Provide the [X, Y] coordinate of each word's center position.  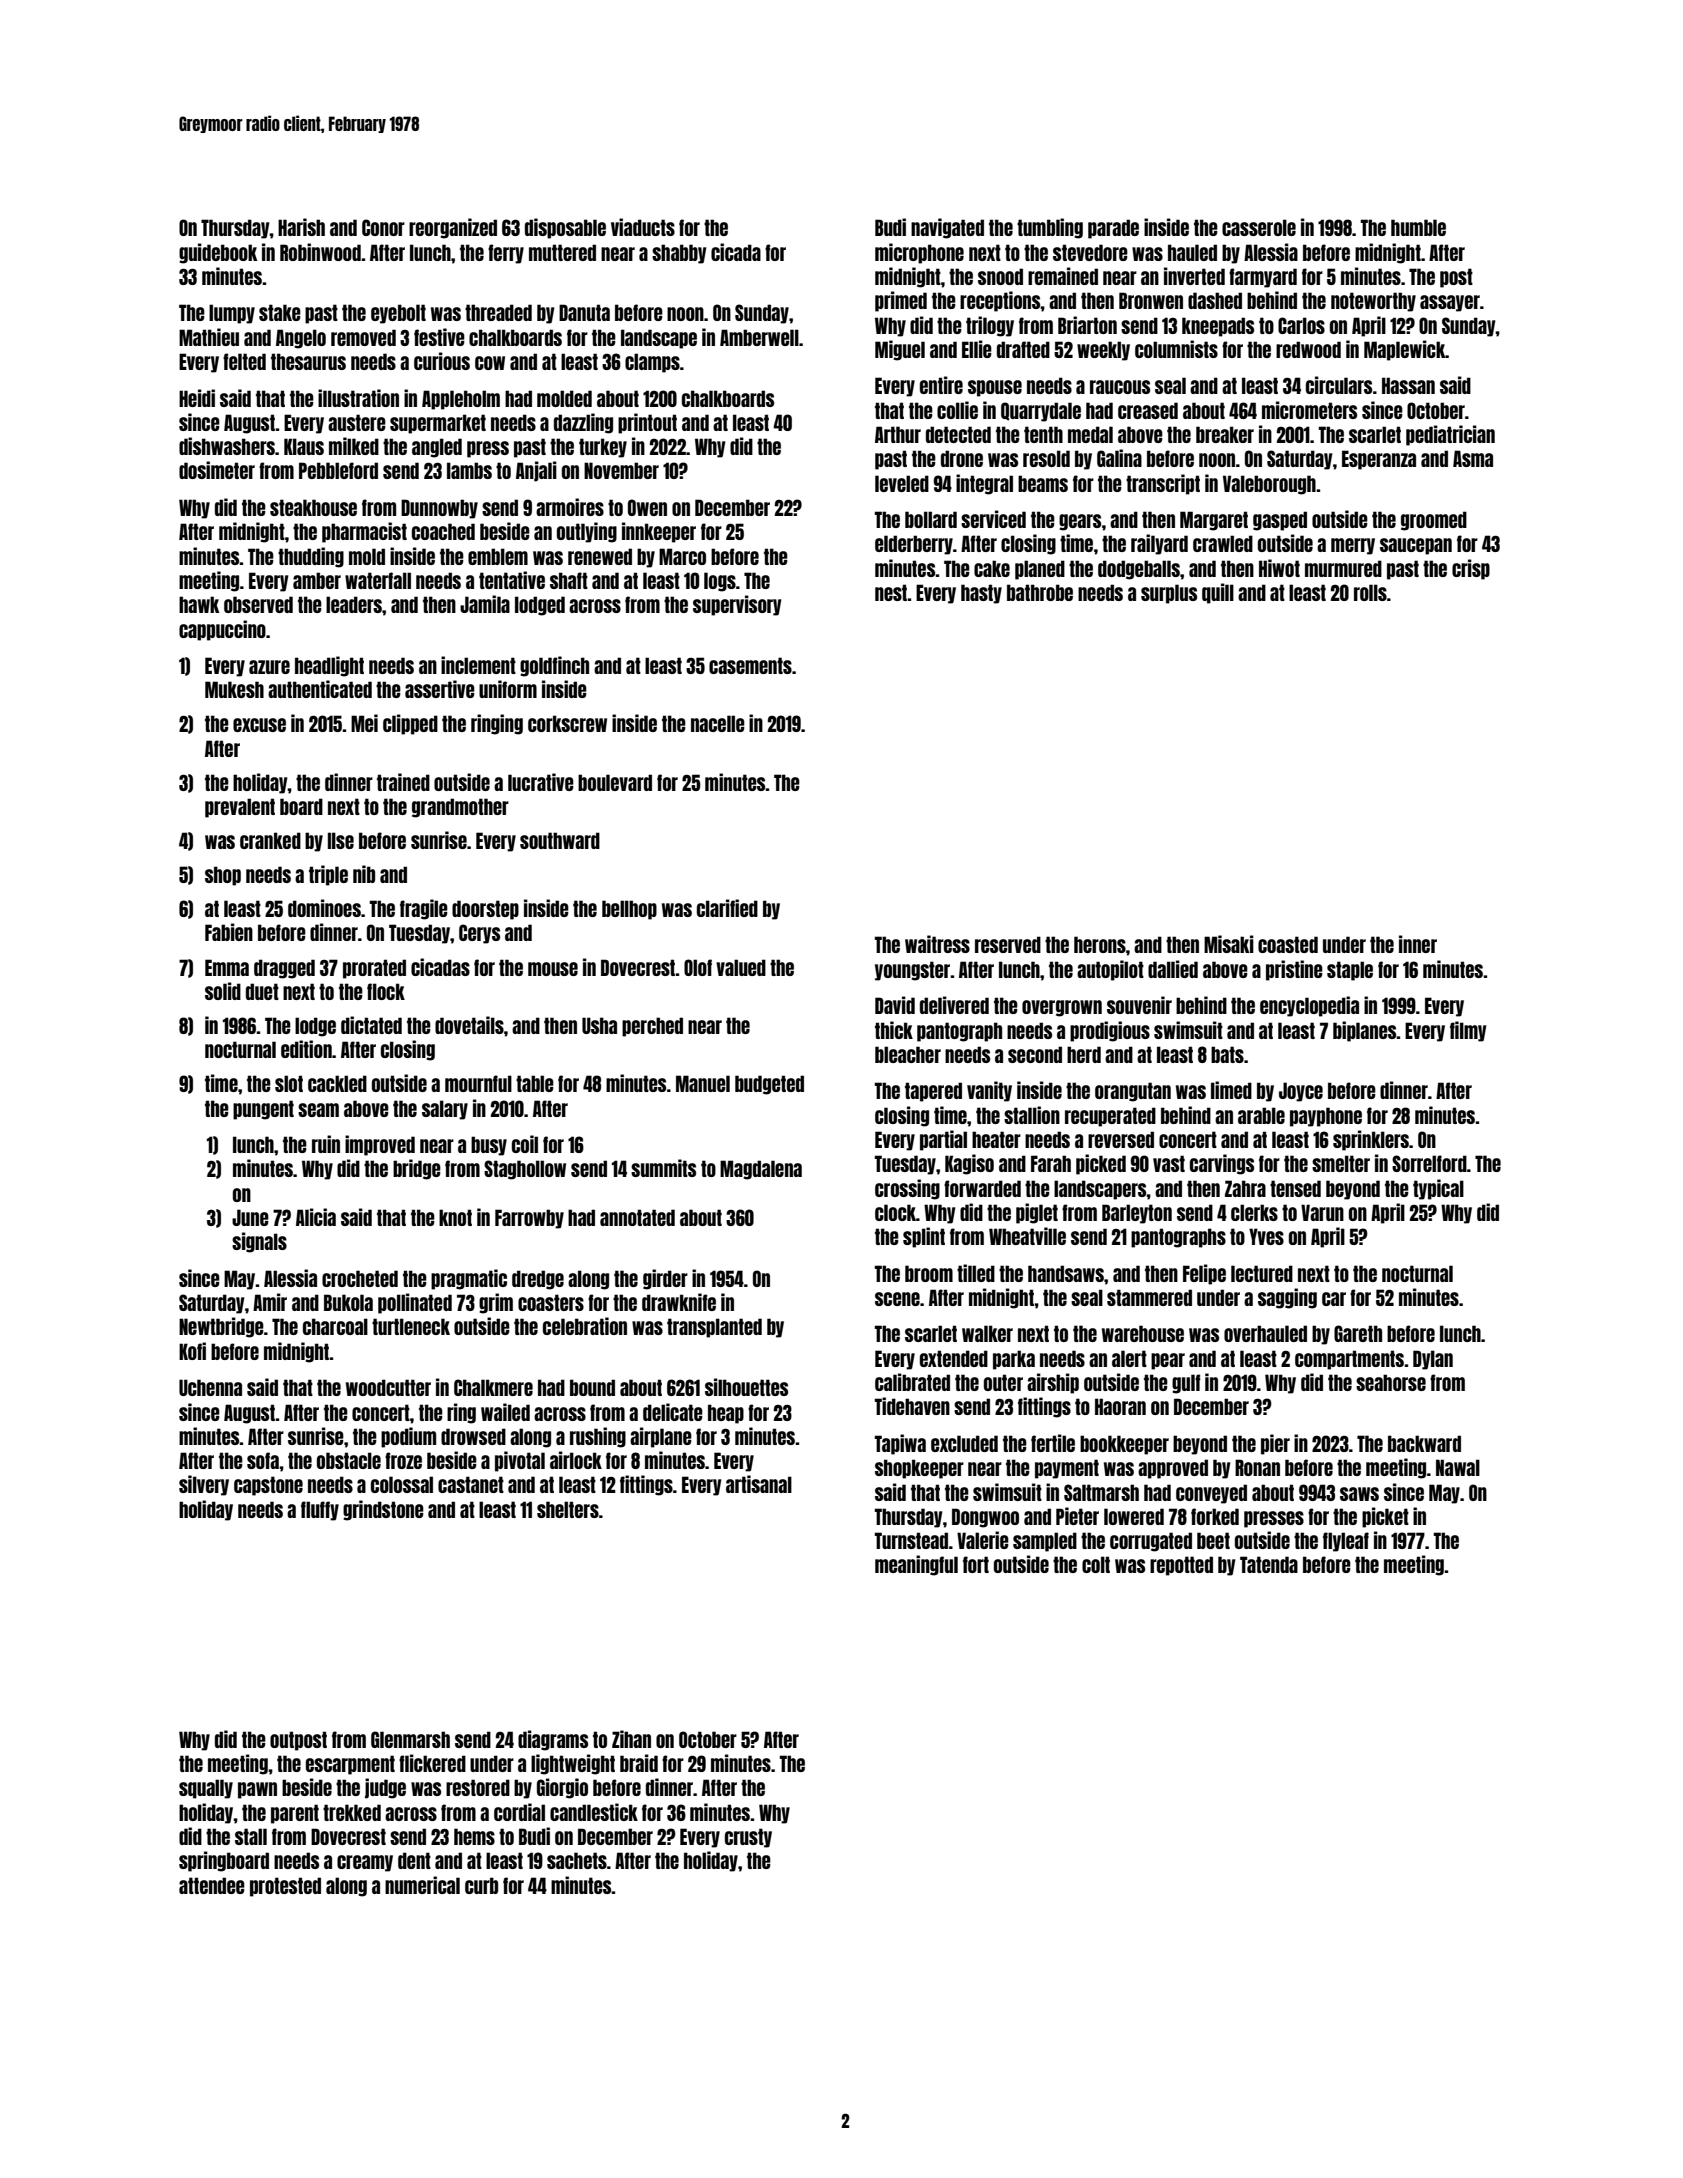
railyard [1159, 544]
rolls [1370, 592]
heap [726, 1414]
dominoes [324, 908]
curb [481, 1885]
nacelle [718, 723]
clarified [727, 908]
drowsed [473, 1436]
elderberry [914, 545]
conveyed [1211, 1494]
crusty [748, 1838]
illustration [358, 398]
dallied [1173, 969]
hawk [199, 604]
